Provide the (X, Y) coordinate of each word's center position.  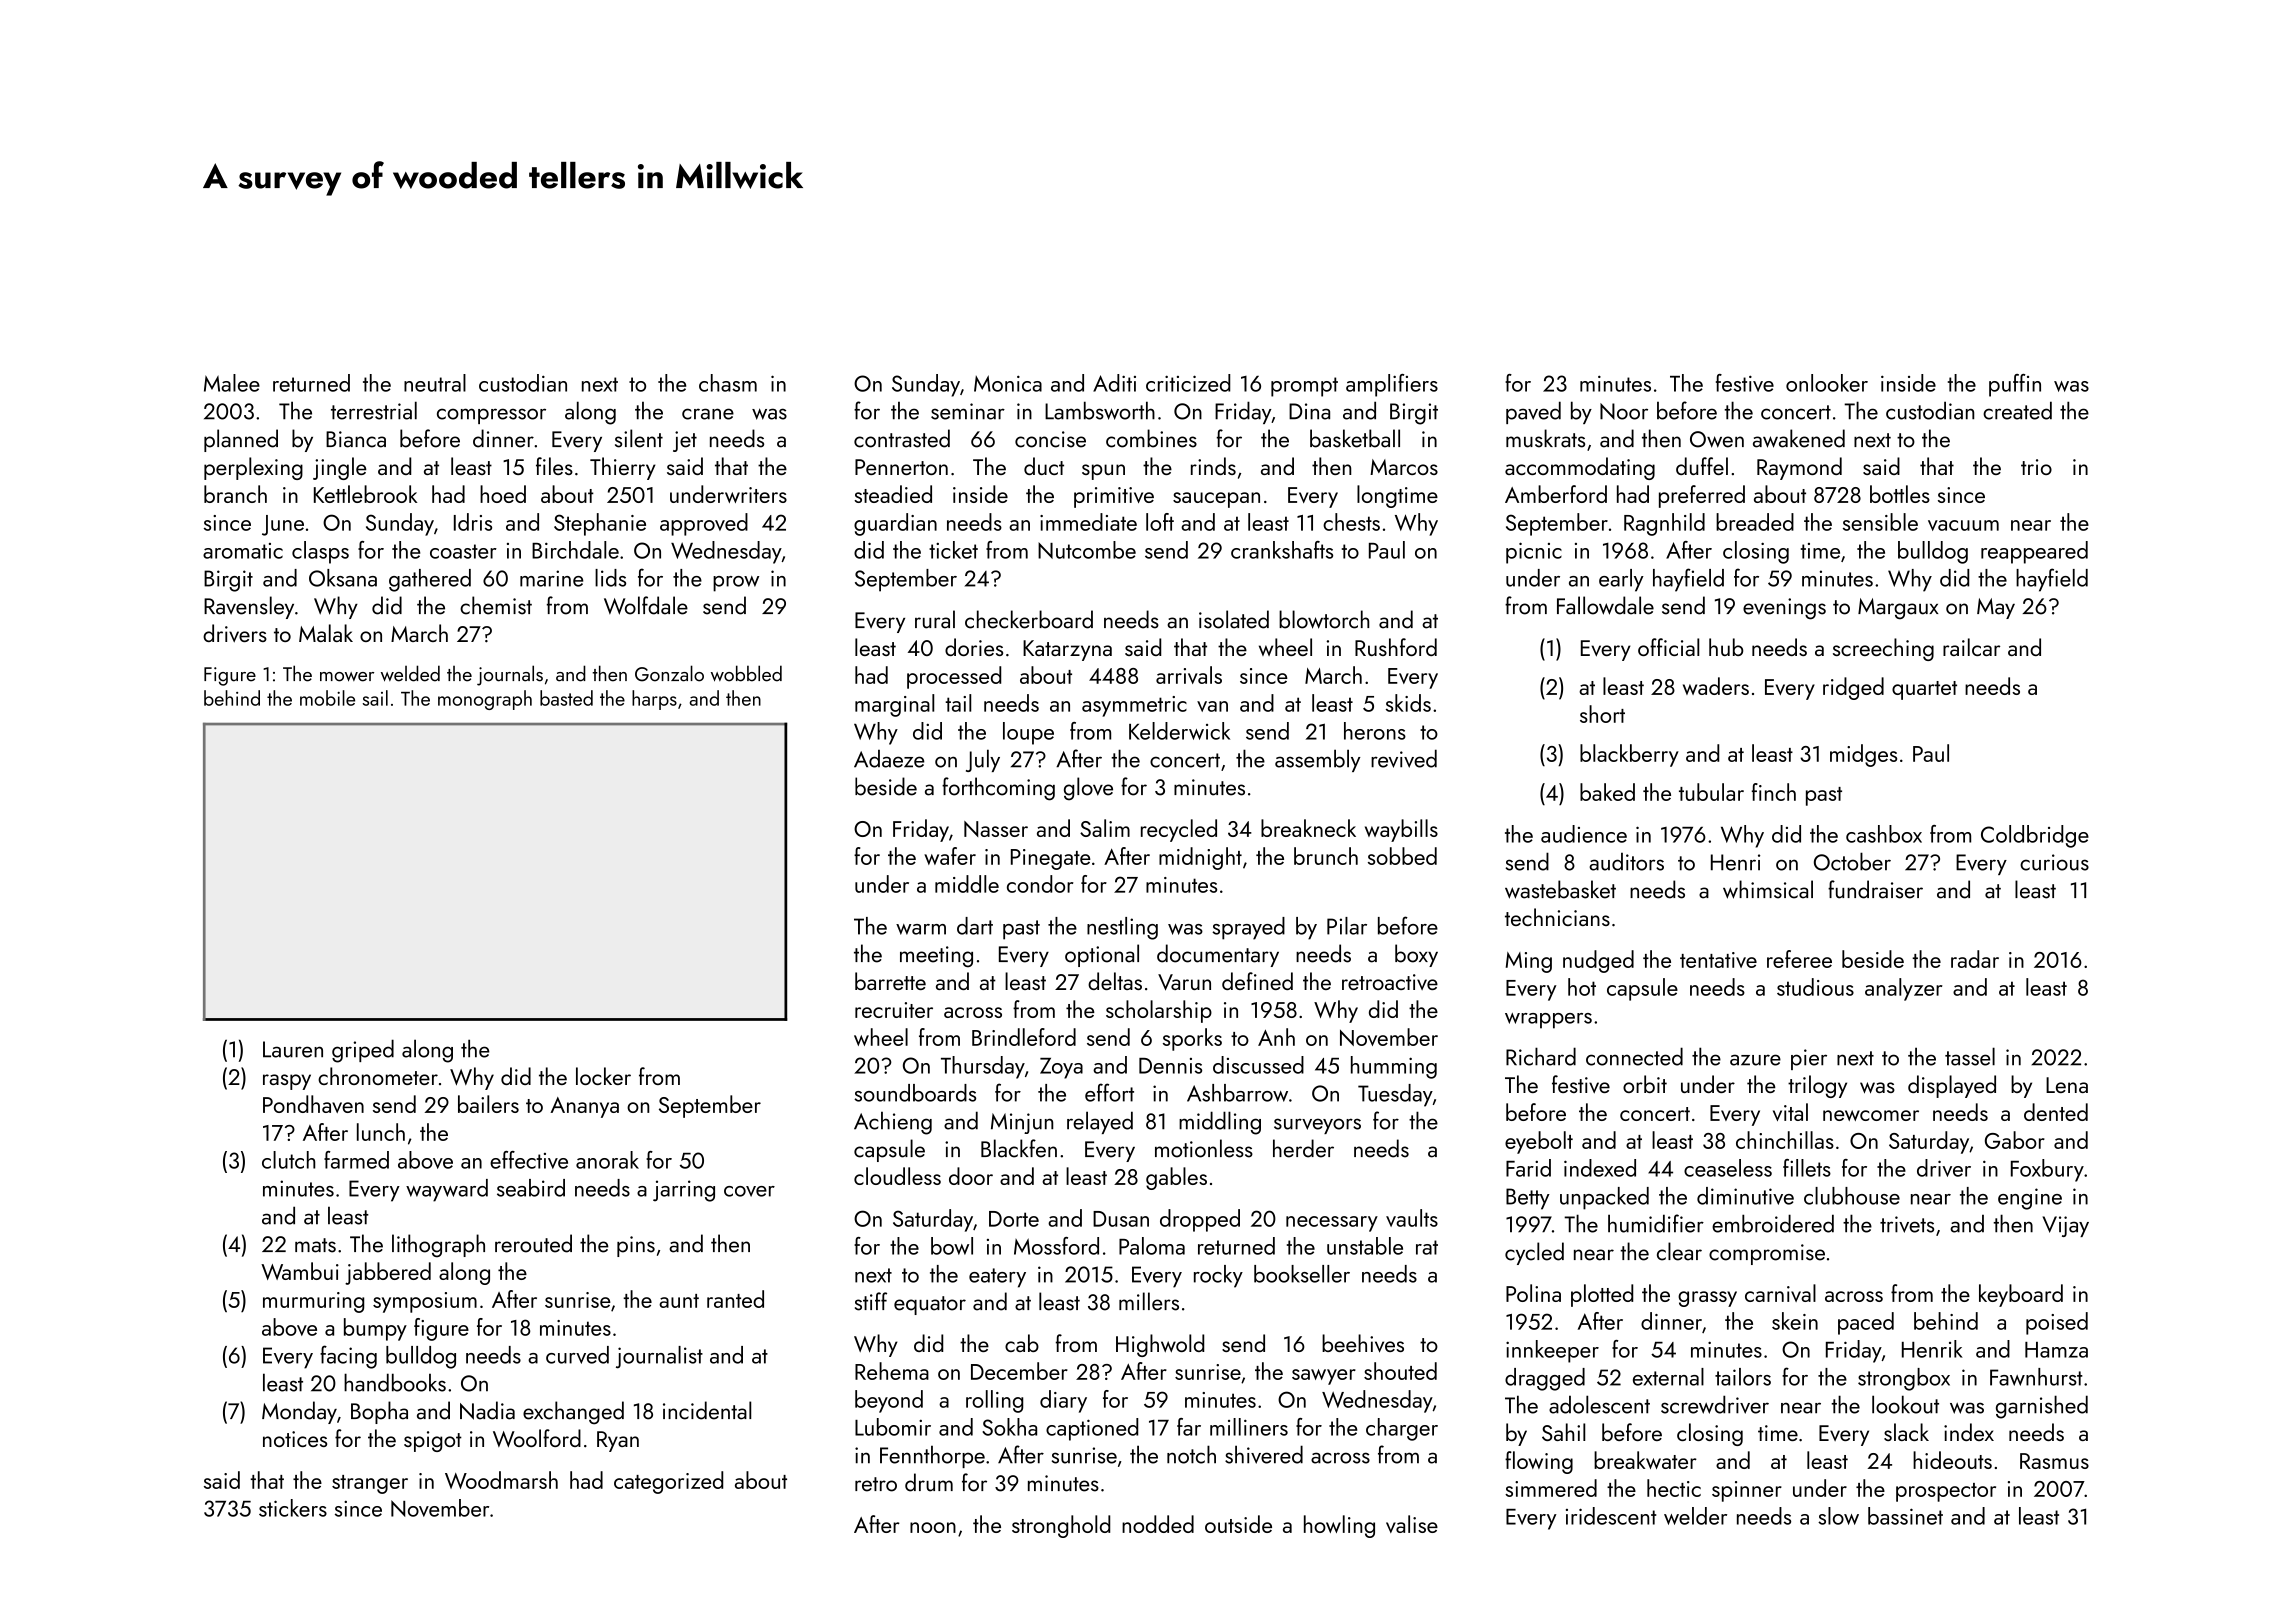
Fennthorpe (932, 1456)
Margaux (1898, 609)
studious (1815, 987)
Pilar (1347, 926)
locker (603, 1076)
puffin (2015, 385)
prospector (1946, 1492)
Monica (1008, 383)
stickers (293, 1508)
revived (1404, 758)
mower (347, 677)
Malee (232, 383)
